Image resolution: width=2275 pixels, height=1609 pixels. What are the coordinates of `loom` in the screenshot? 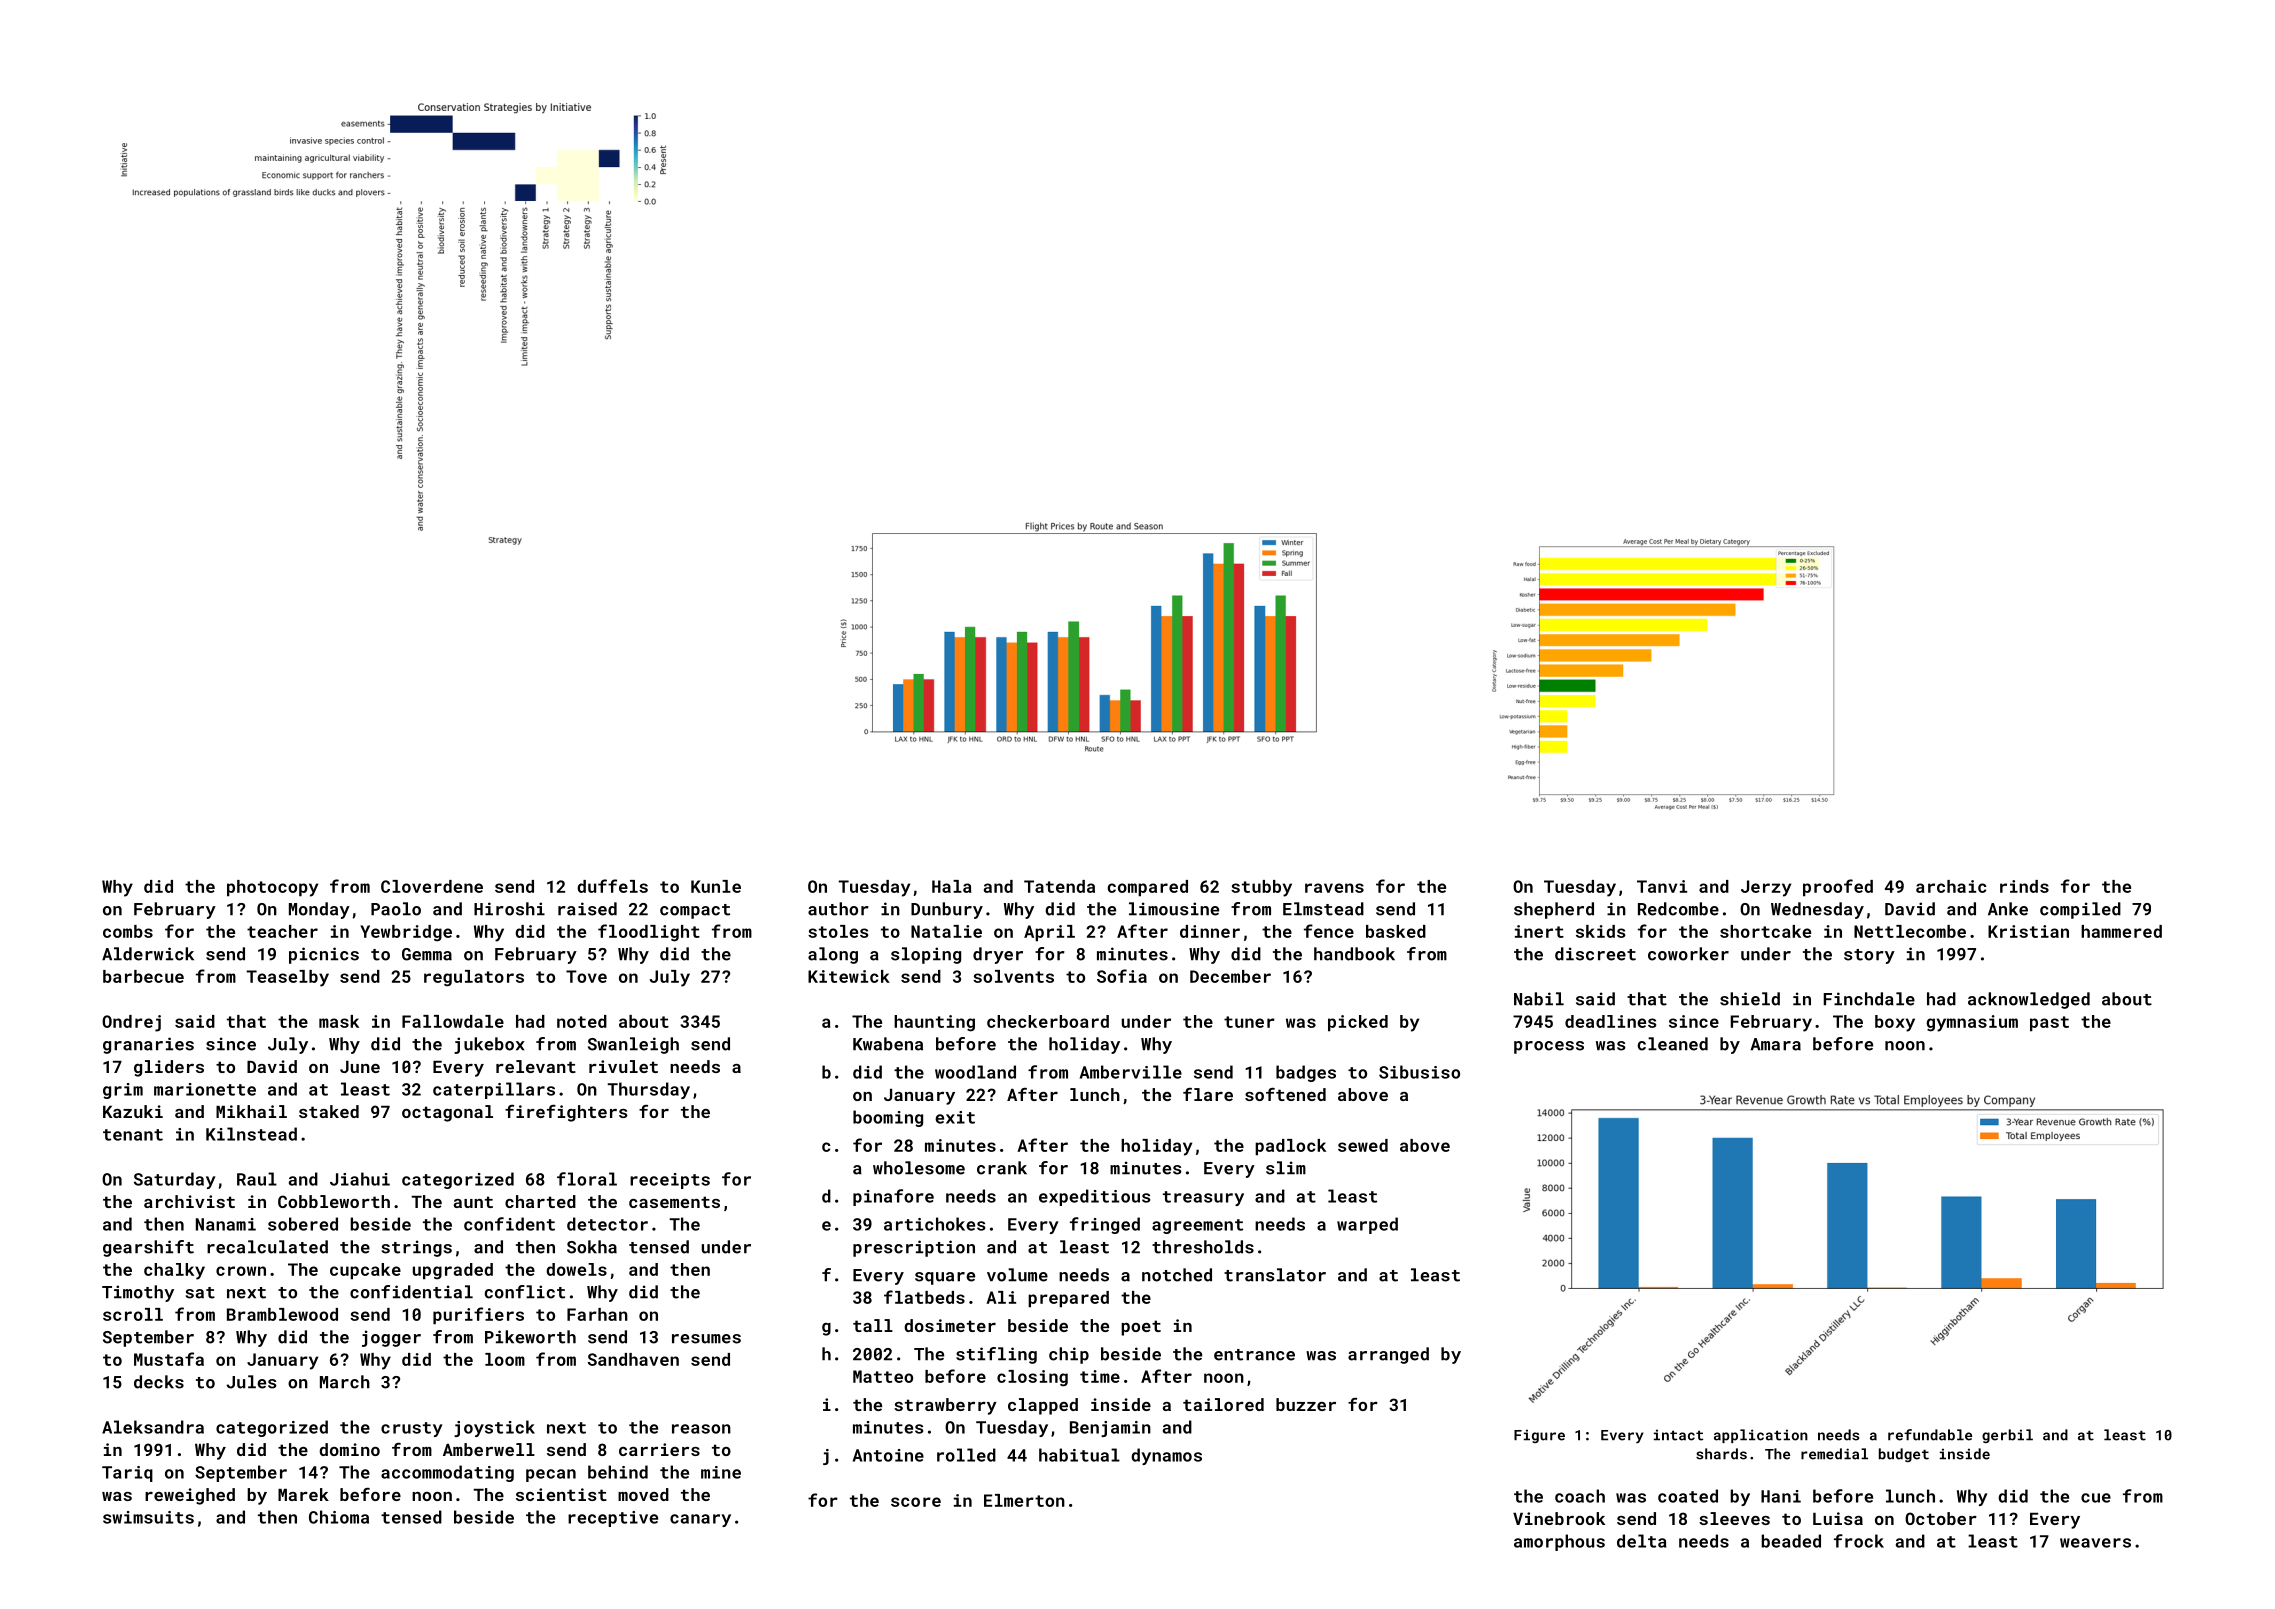 It's located at (505, 1359).
